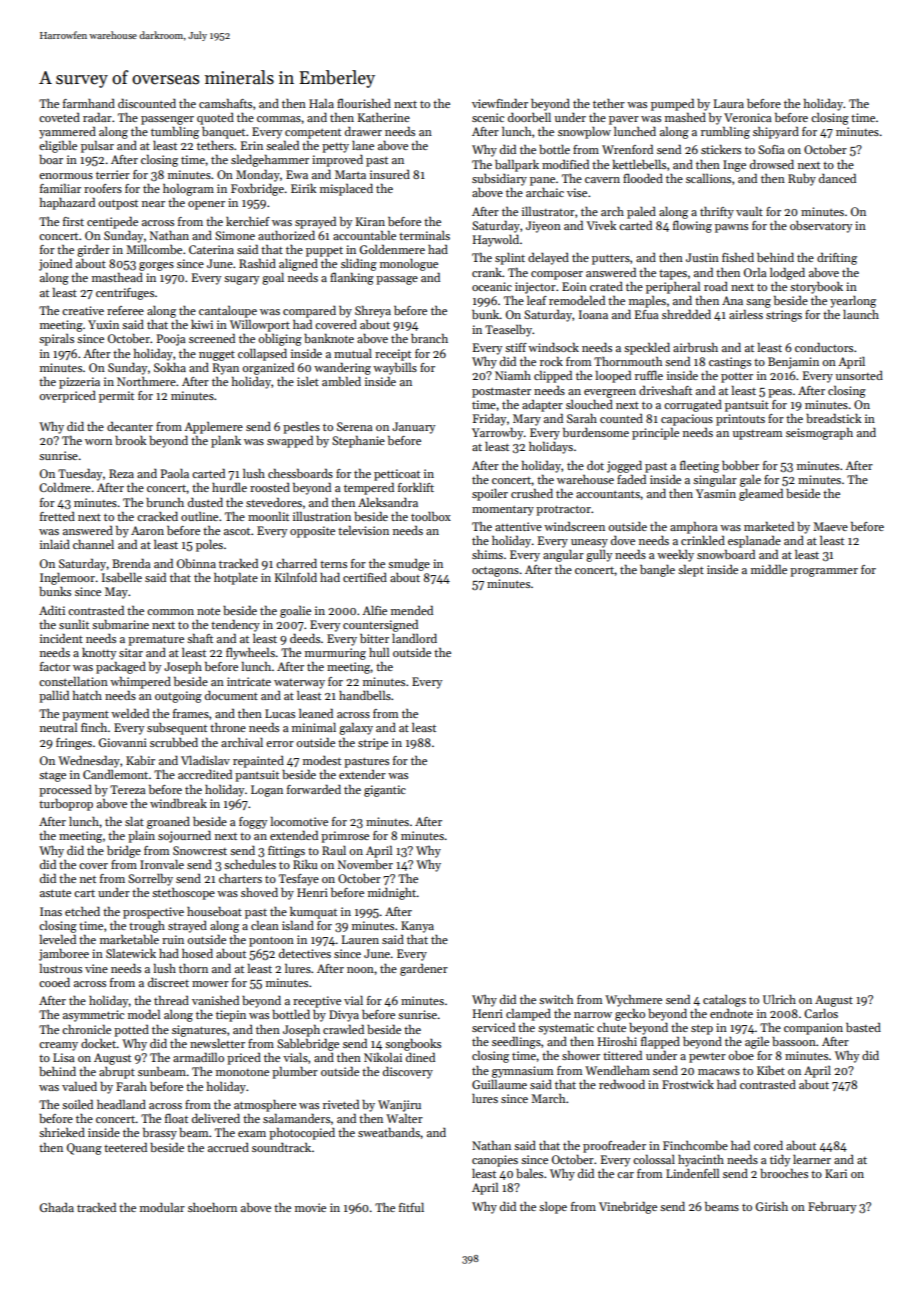 Image resolution: width=924 pixels, height=1308 pixels. I want to click on gigantic, so click(385, 791).
